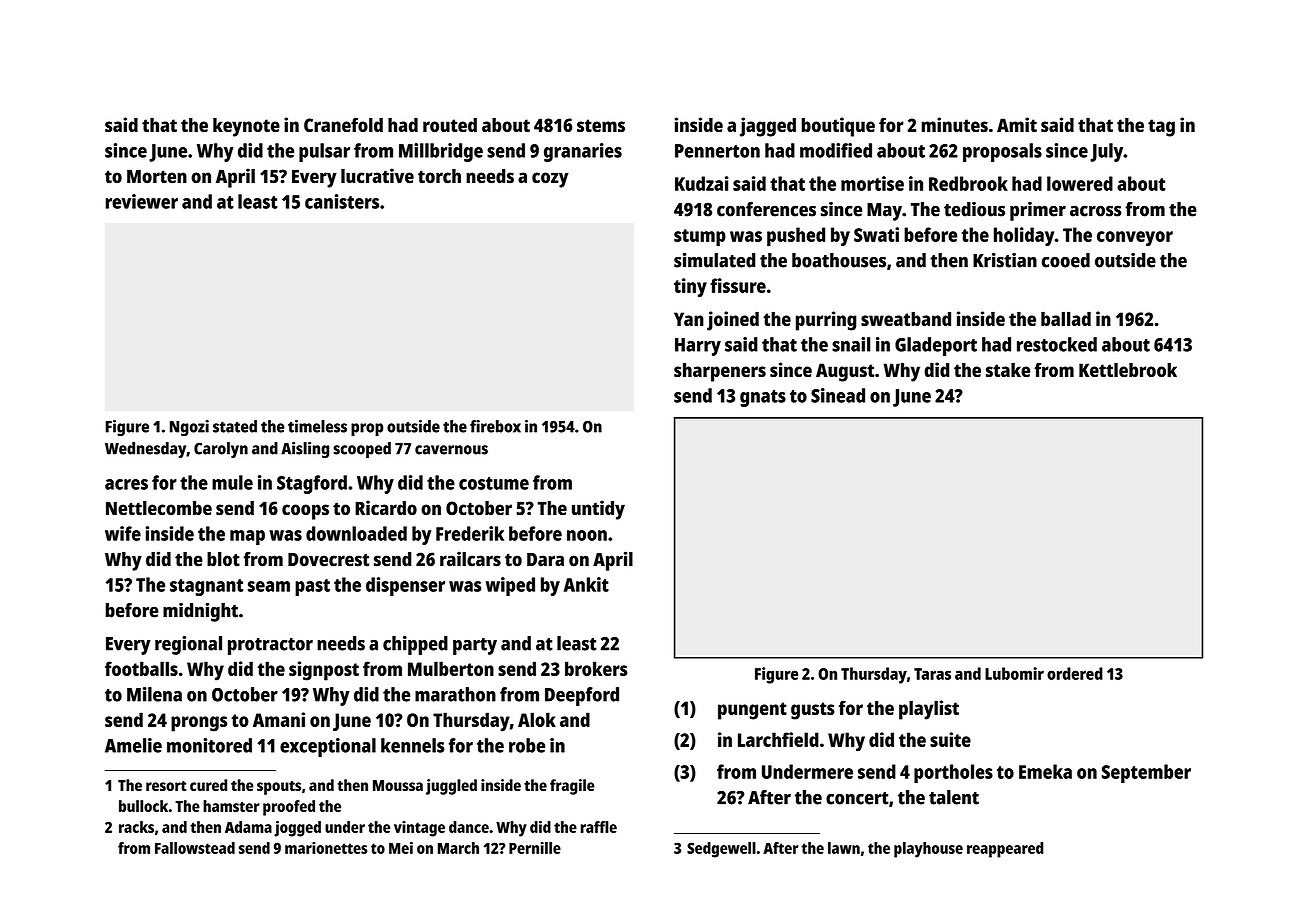 This page has width=1308, height=924. Describe the element at coordinates (377, 176) in the page. I see `lucrative` at that location.
